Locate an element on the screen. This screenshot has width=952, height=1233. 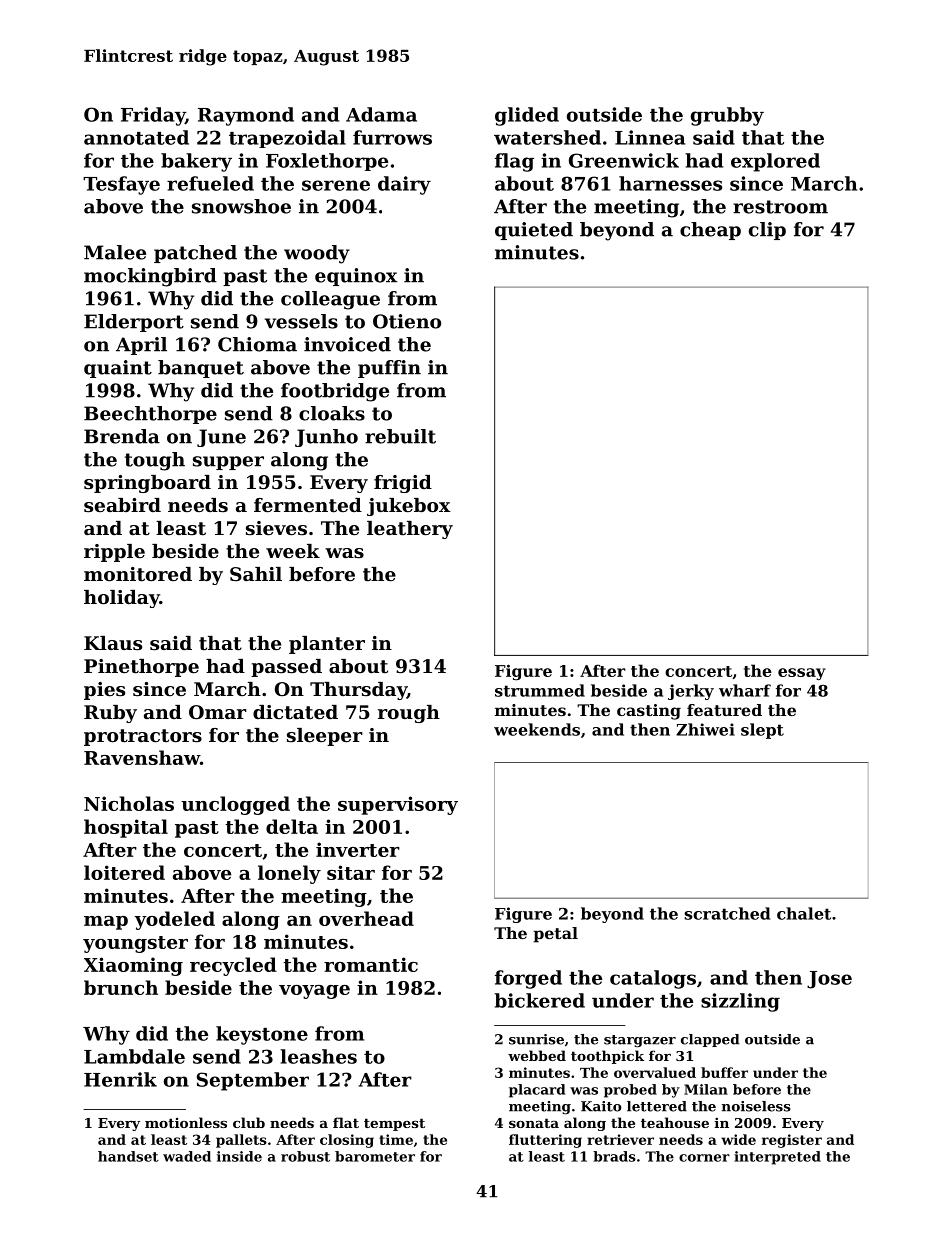
romantic is located at coordinates (371, 964).
